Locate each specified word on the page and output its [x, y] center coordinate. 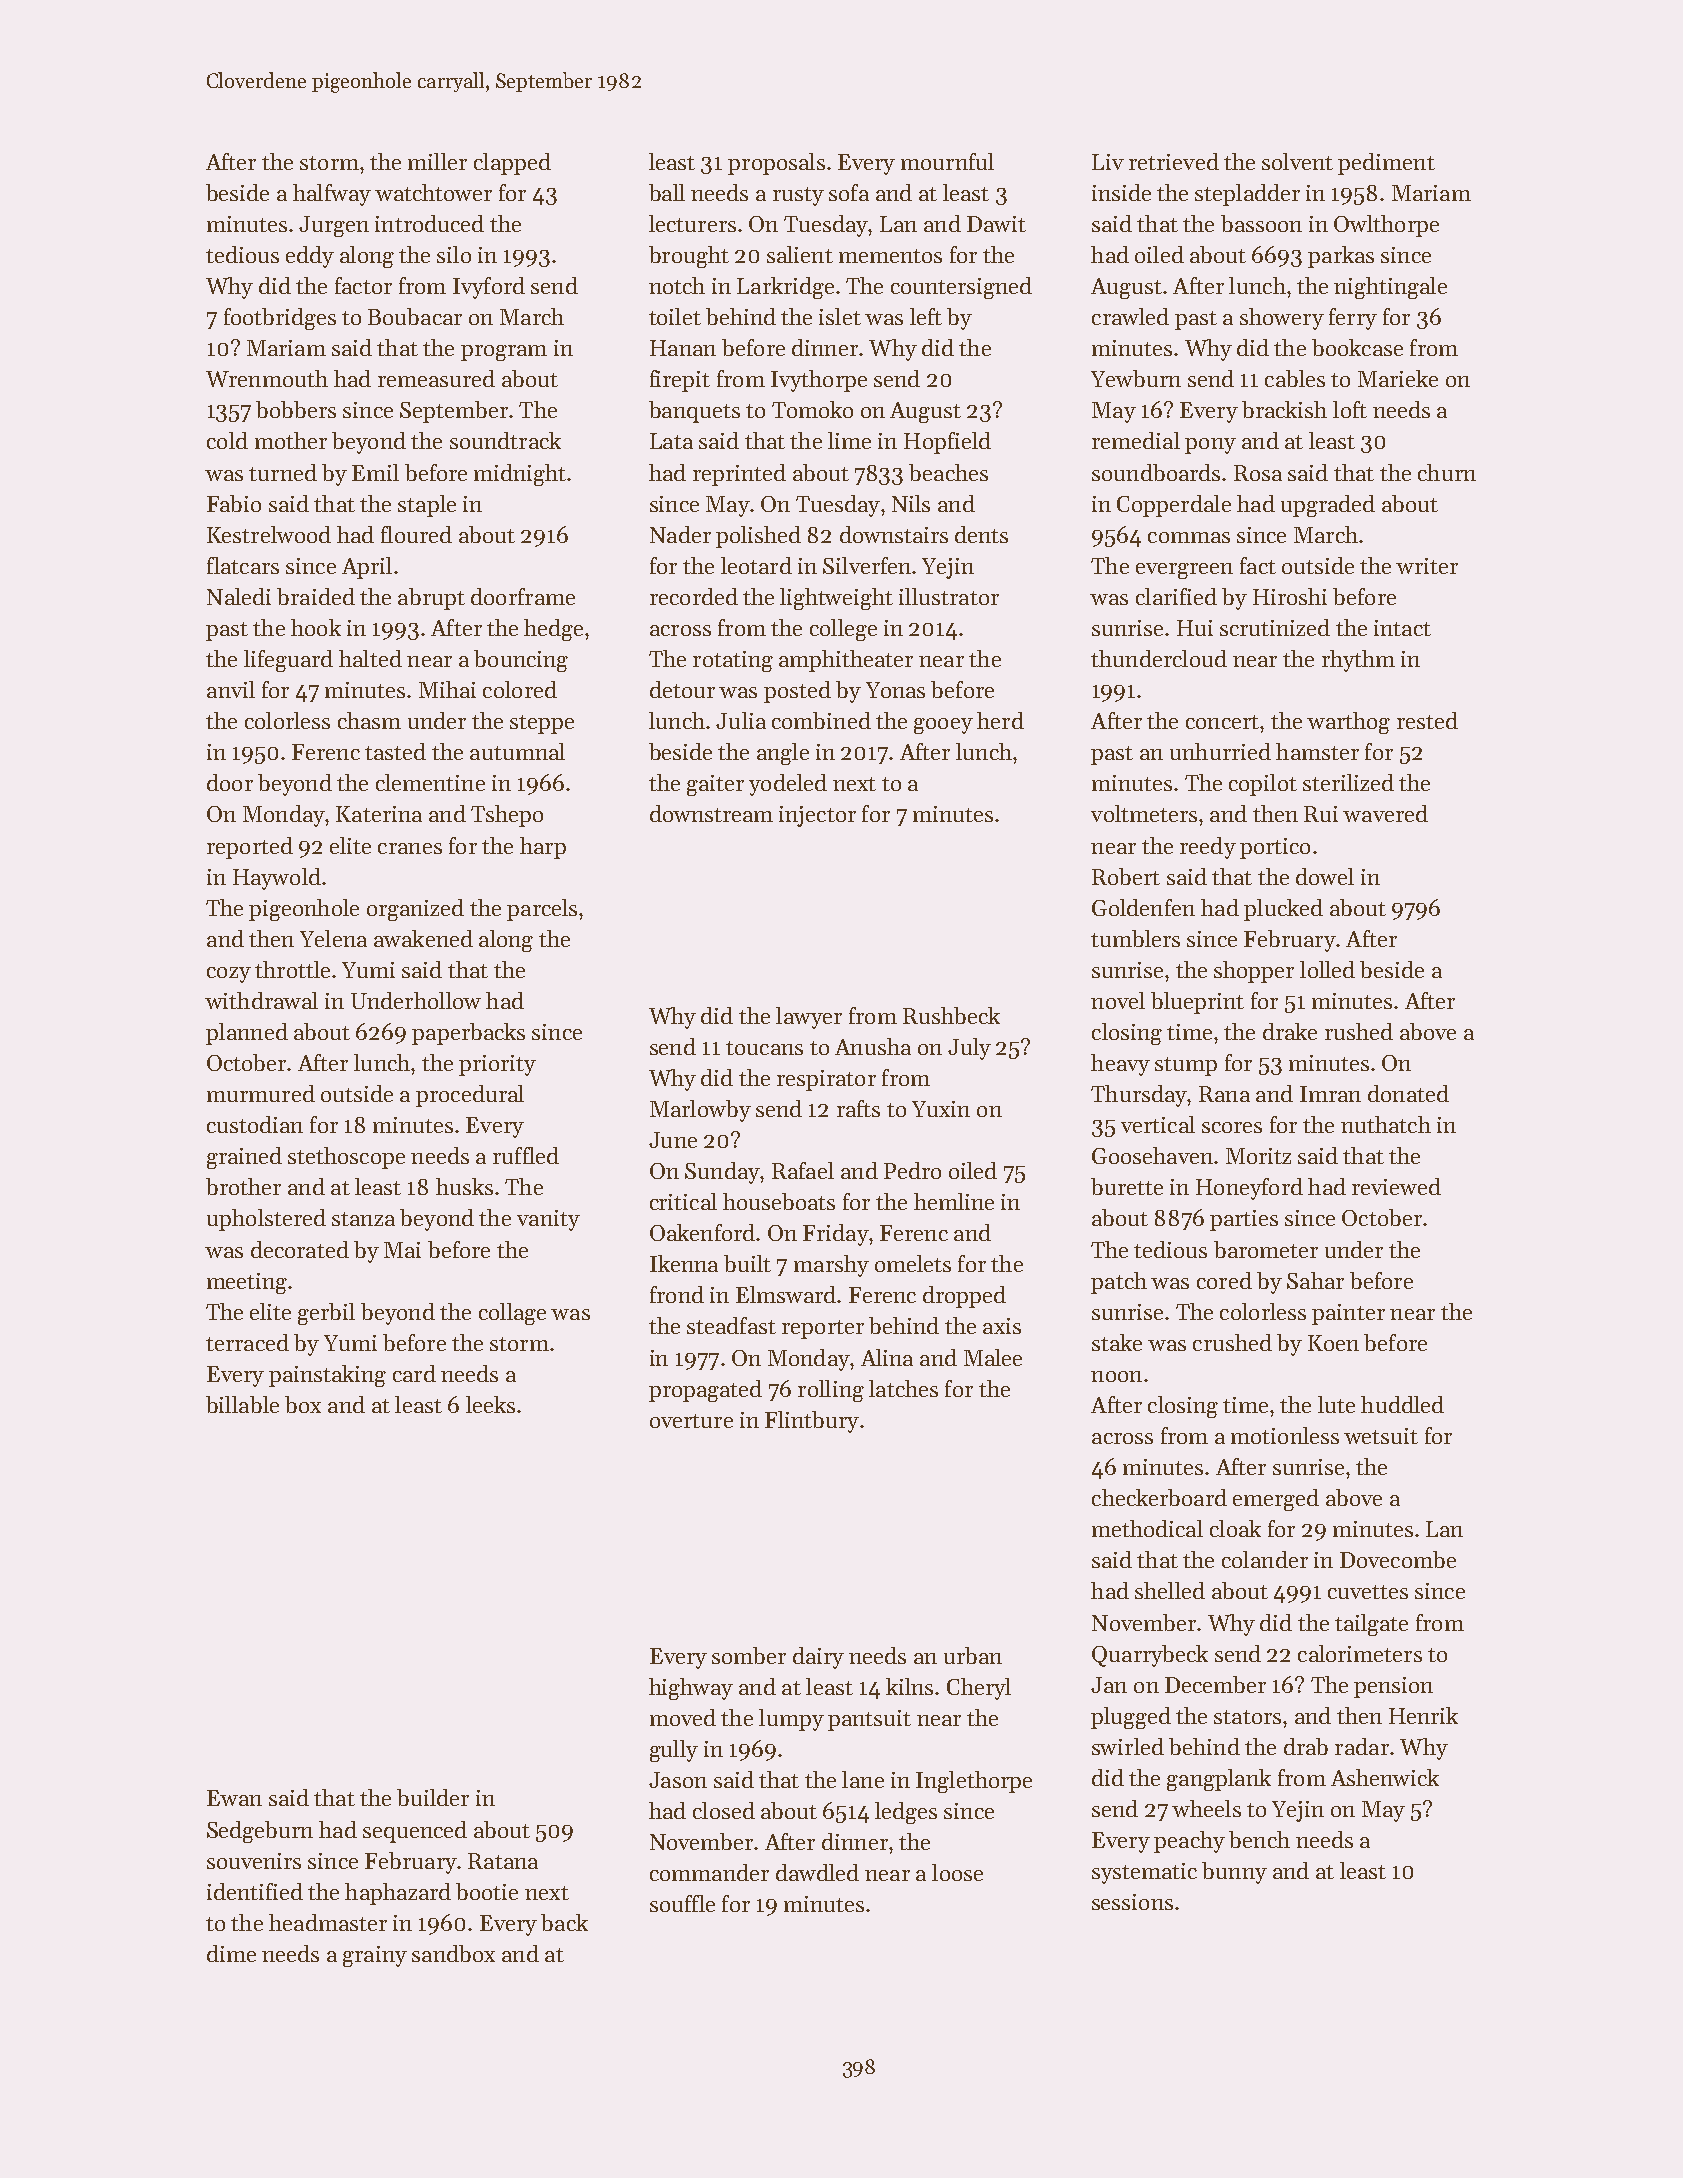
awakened [423, 938]
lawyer [809, 1018]
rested [1427, 720]
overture [691, 1421]
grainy [375, 1956]
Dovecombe [1398, 1559]
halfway [332, 195]
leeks [490, 1404]
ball [667, 192]
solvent [1297, 161]
